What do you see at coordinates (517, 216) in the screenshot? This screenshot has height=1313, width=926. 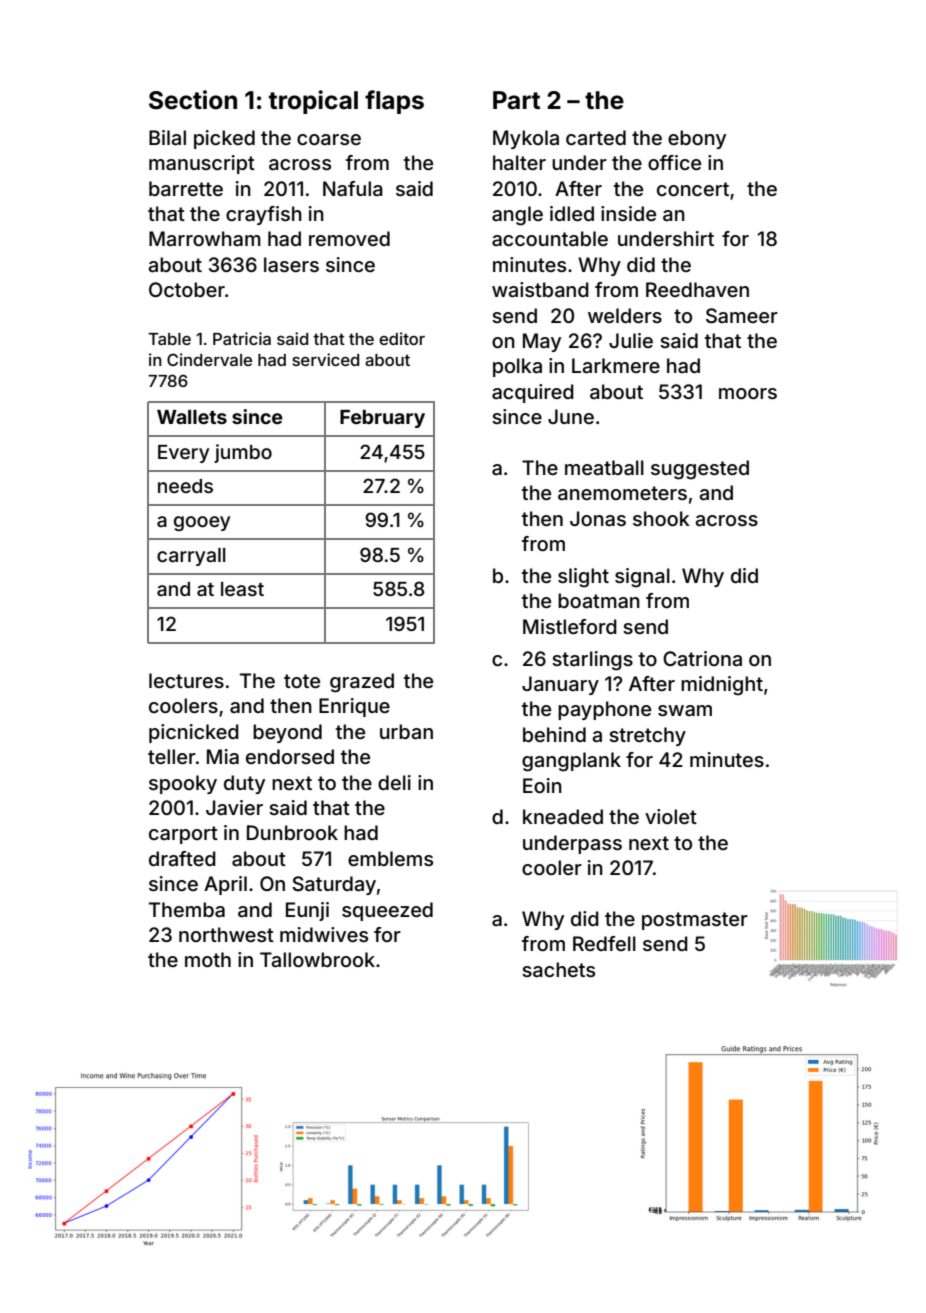 I see `angle` at bounding box center [517, 216].
